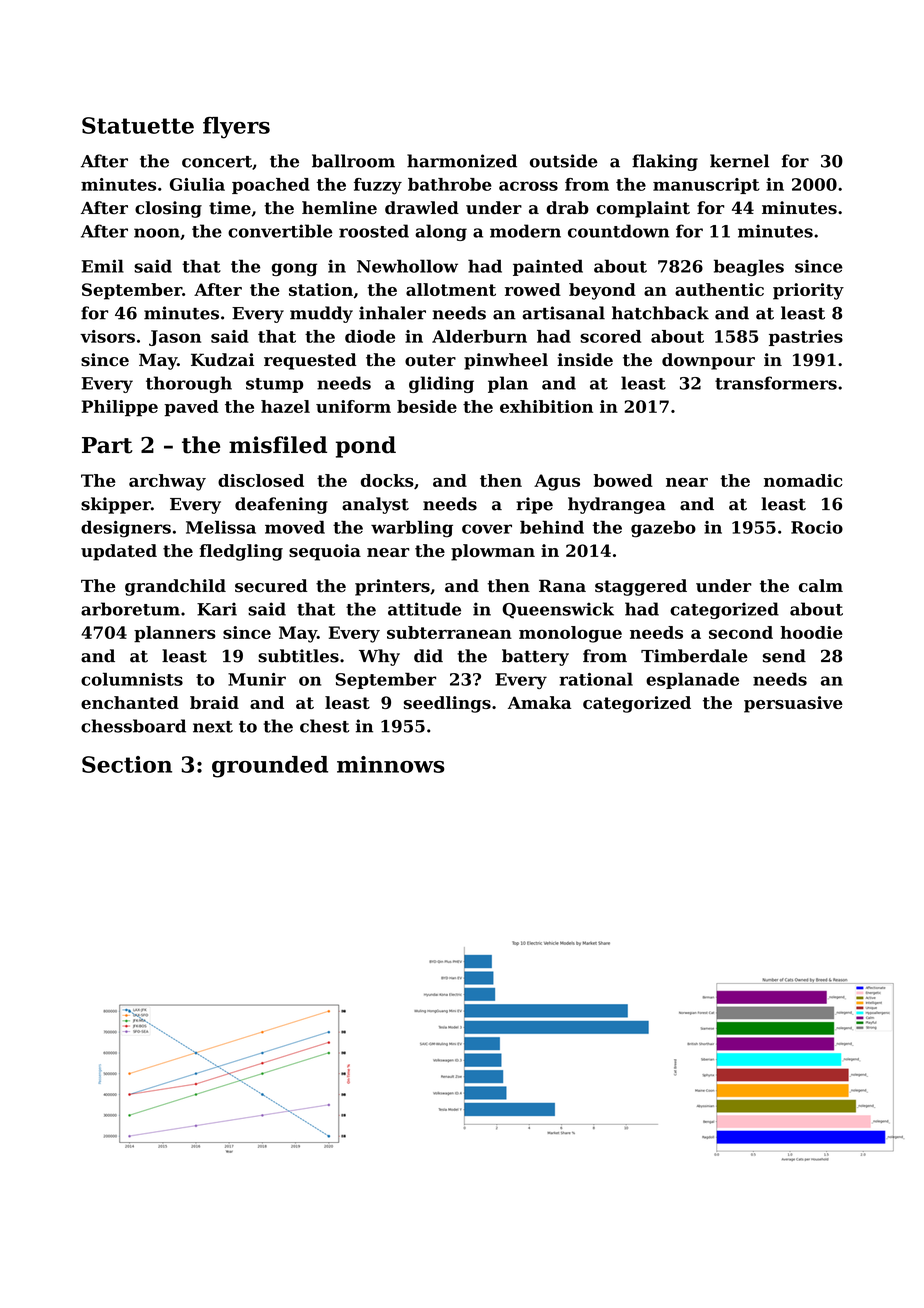 The image size is (924, 1308). What do you see at coordinates (708, 361) in the screenshot?
I see `downpour` at bounding box center [708, 361].
